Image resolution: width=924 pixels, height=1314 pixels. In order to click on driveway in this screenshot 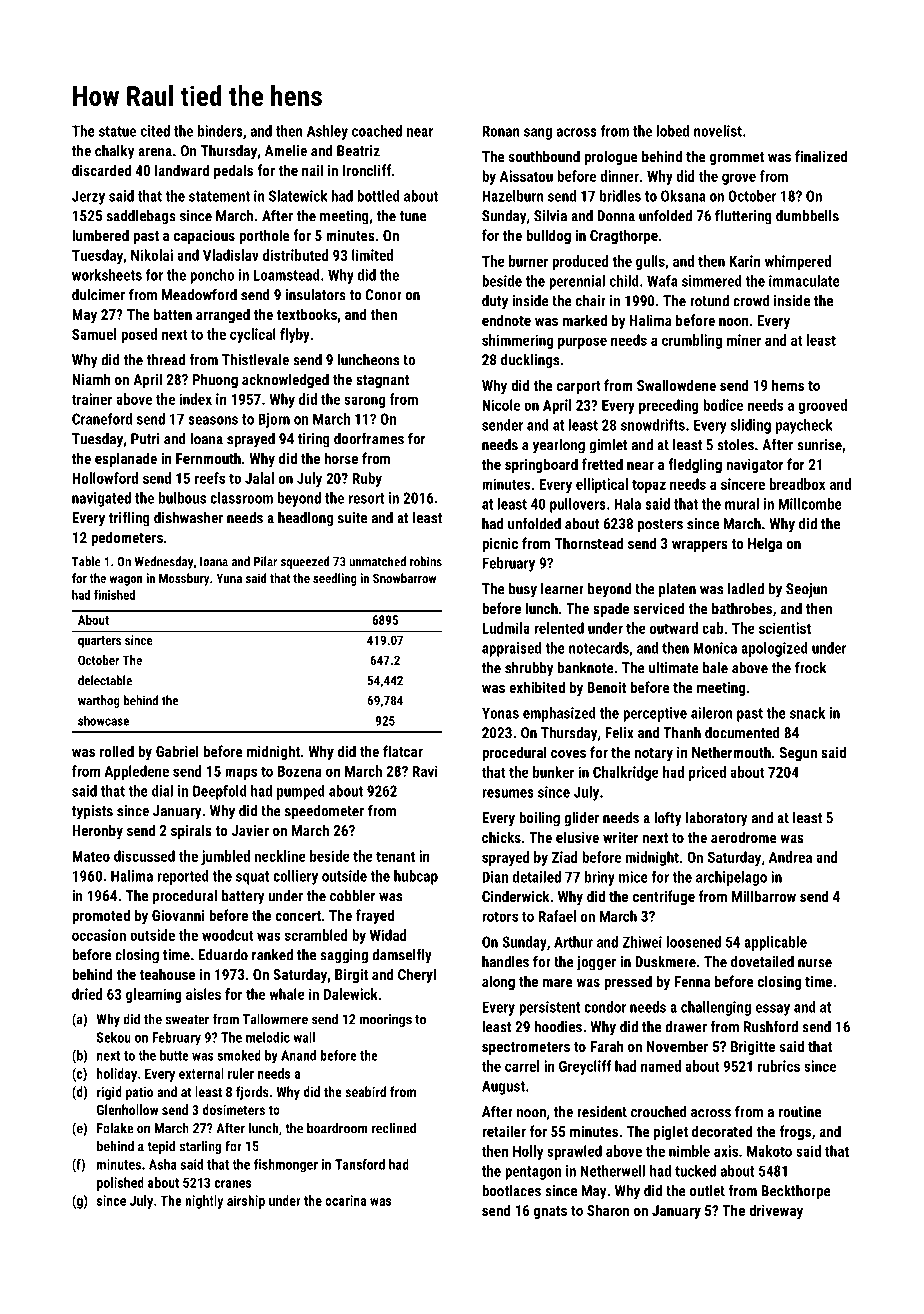, I will do `click(776, 1211)`.
